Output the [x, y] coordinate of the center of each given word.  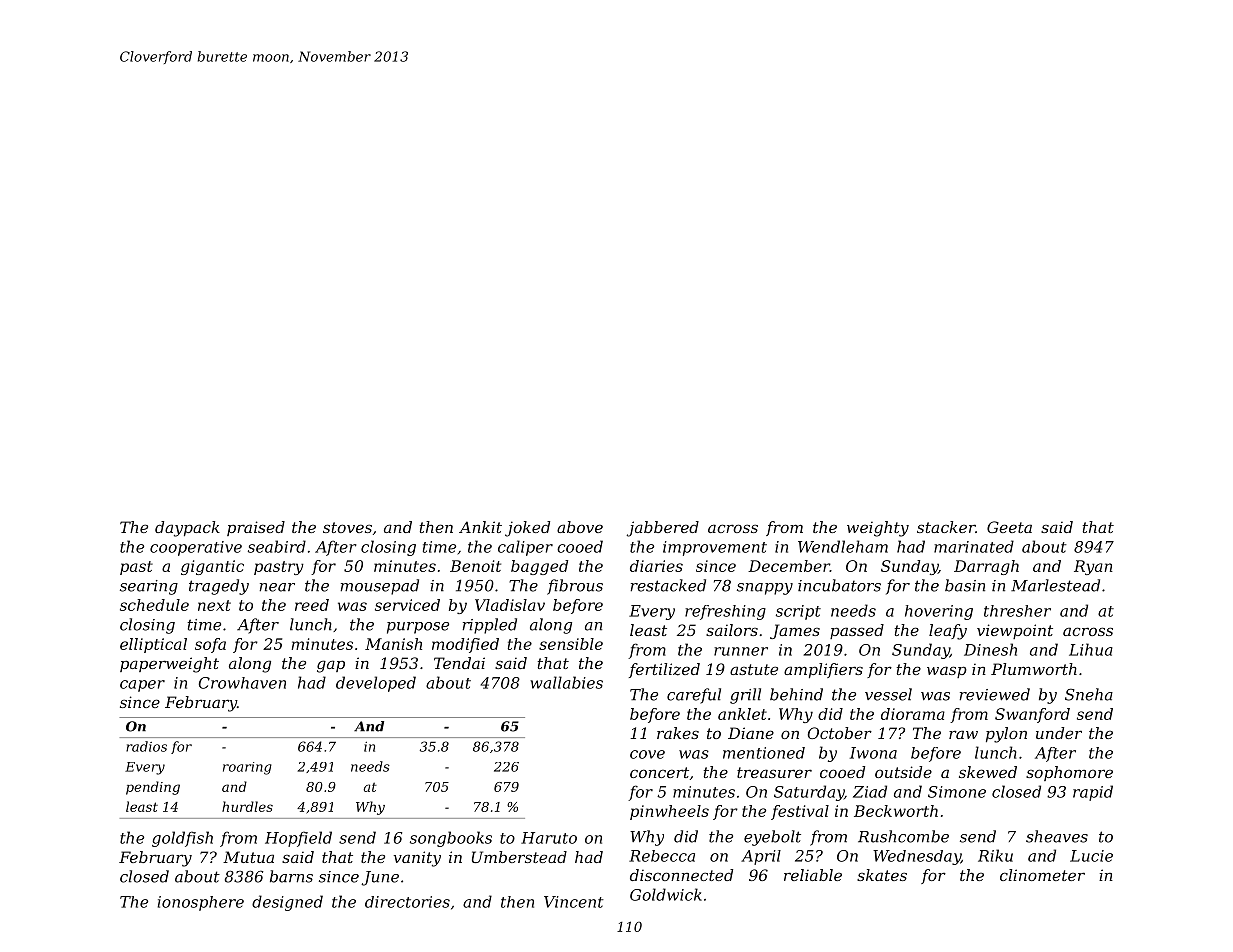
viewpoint [1015, 631]
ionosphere [200, 903]
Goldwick [666, 894]
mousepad [379, 587]
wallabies [566, 682]
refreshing [725, 612]
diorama [913, 714]
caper [142, 686]
